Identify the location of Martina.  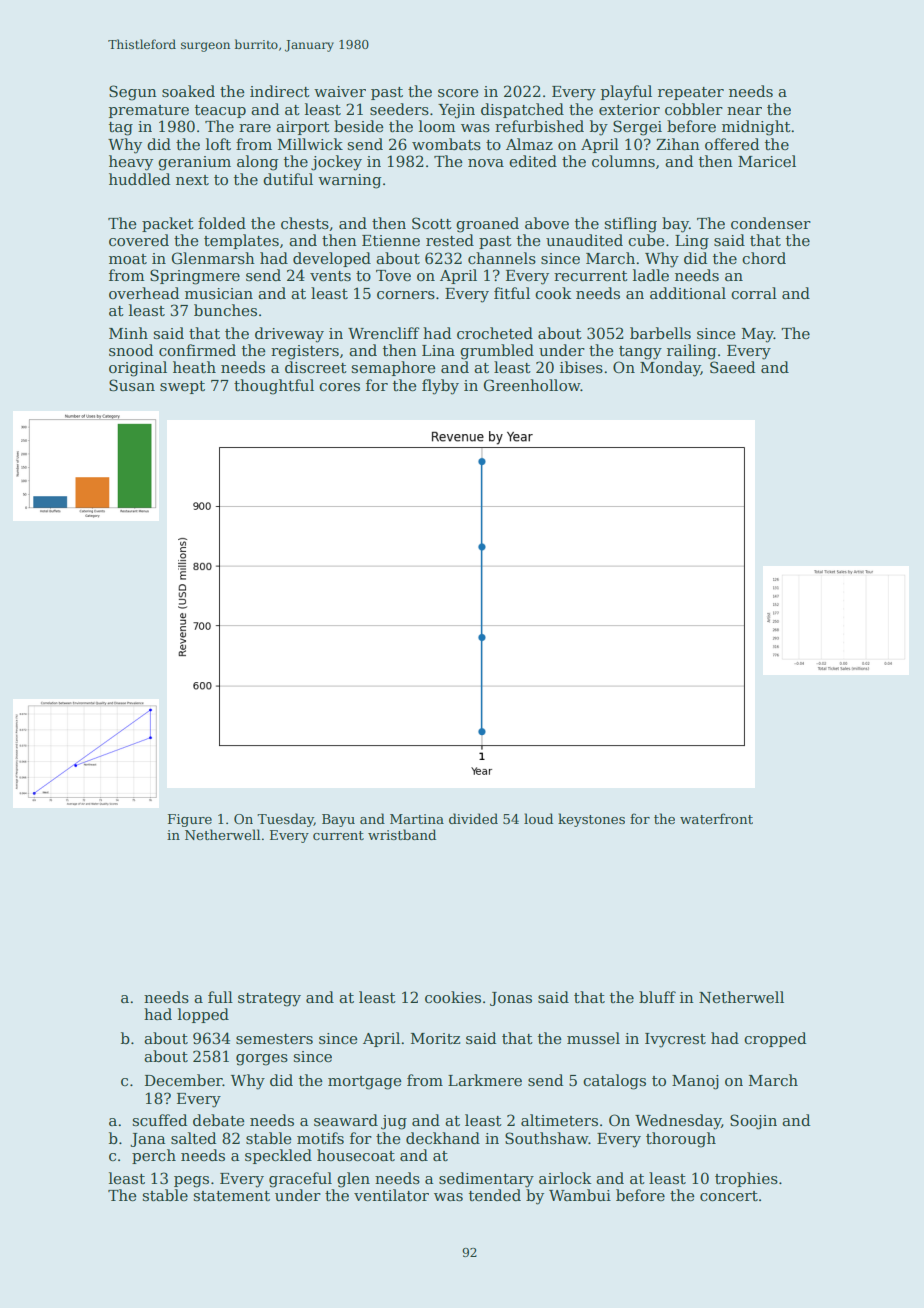
(417, 819).
